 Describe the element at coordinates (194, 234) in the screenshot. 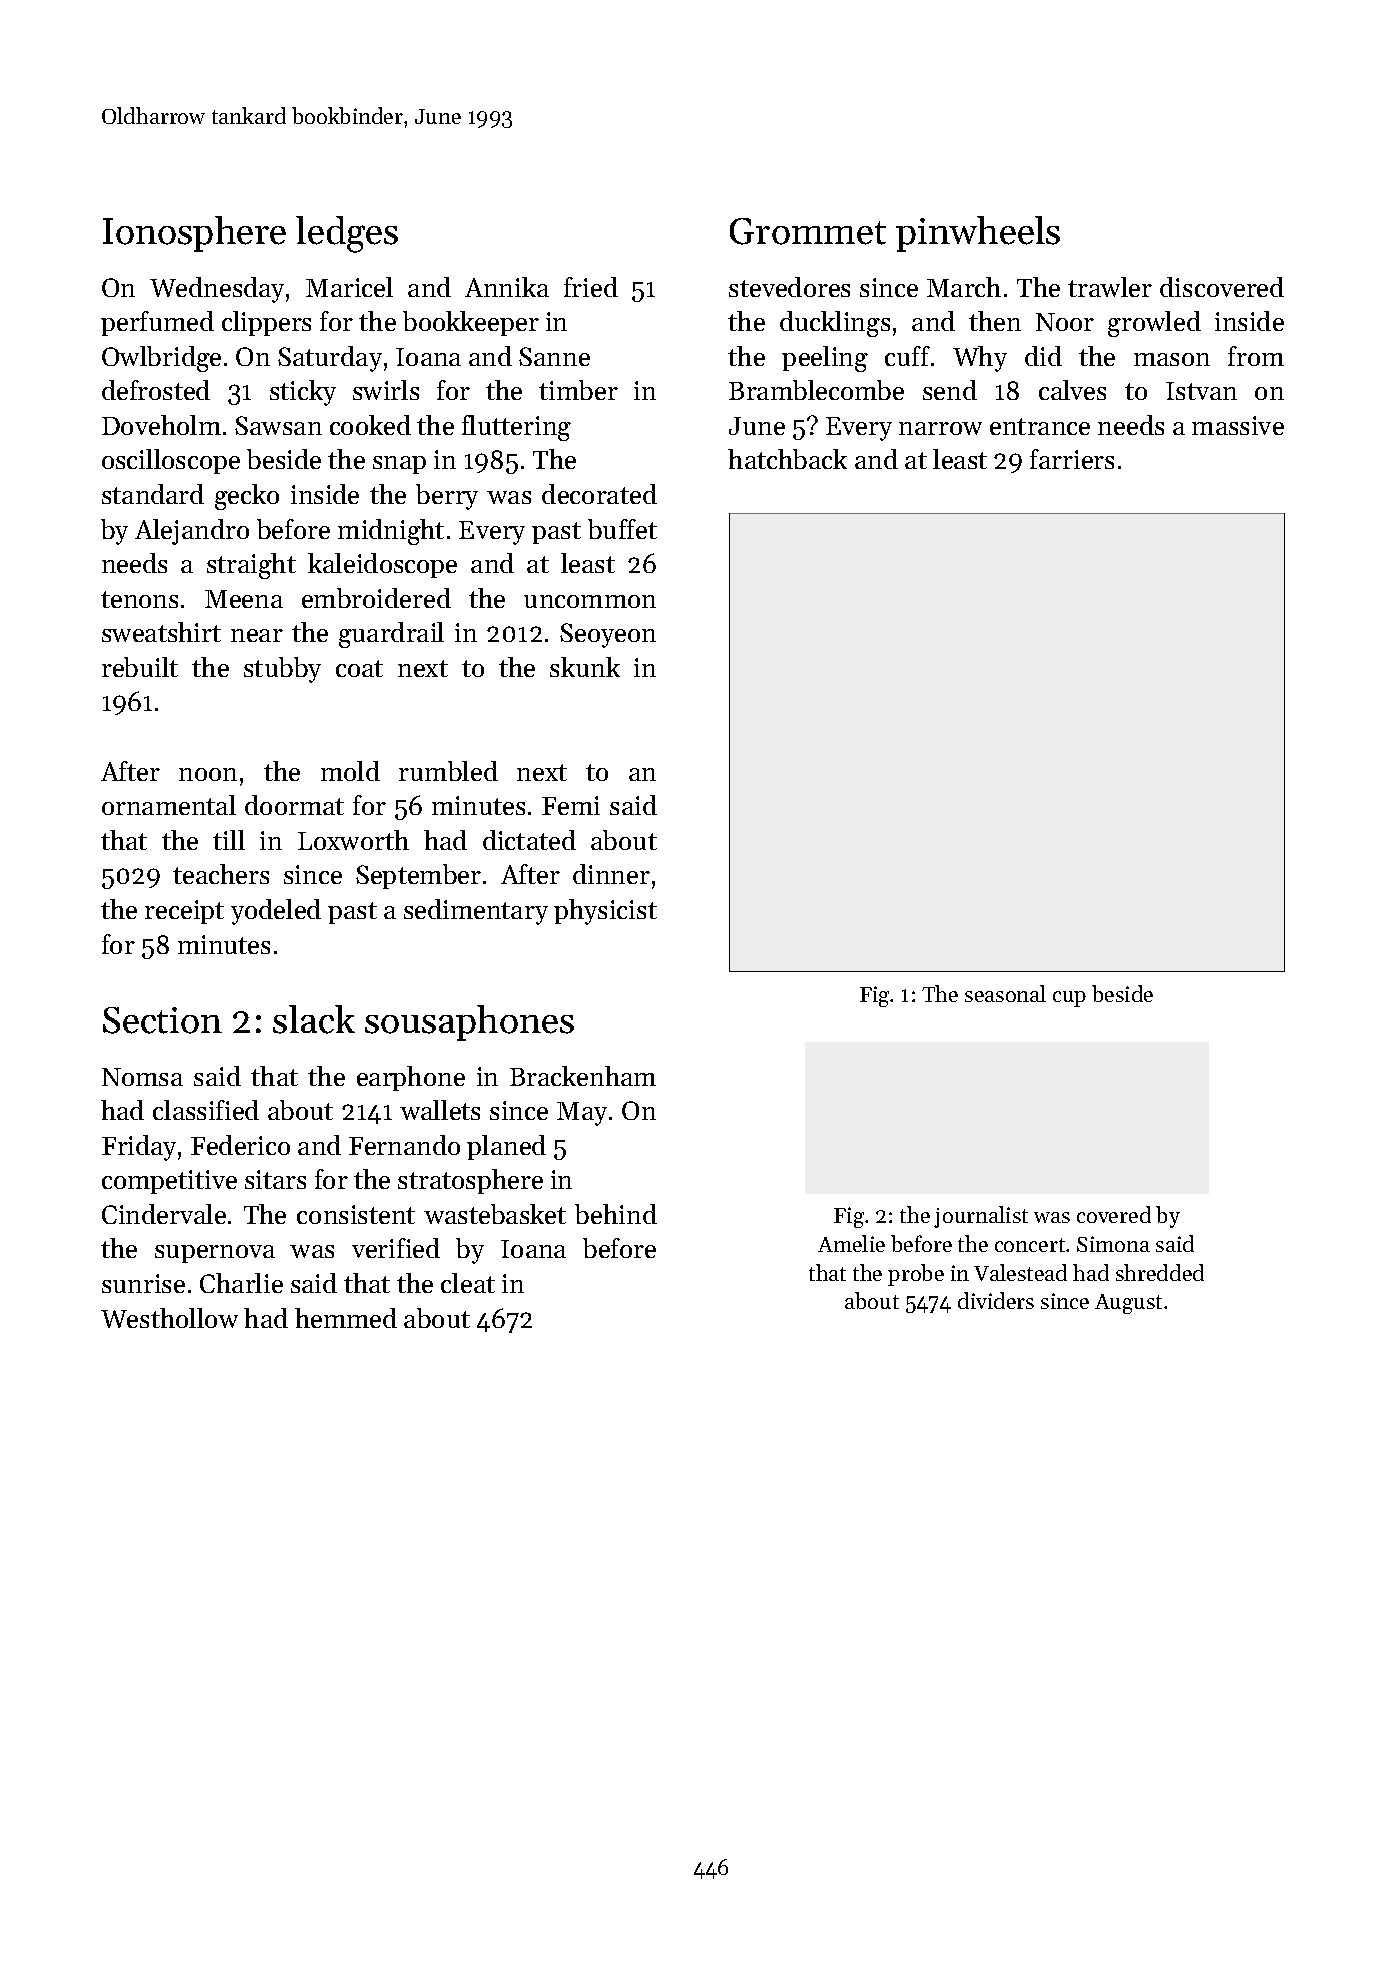

I see `Ionosphere` at that location.
